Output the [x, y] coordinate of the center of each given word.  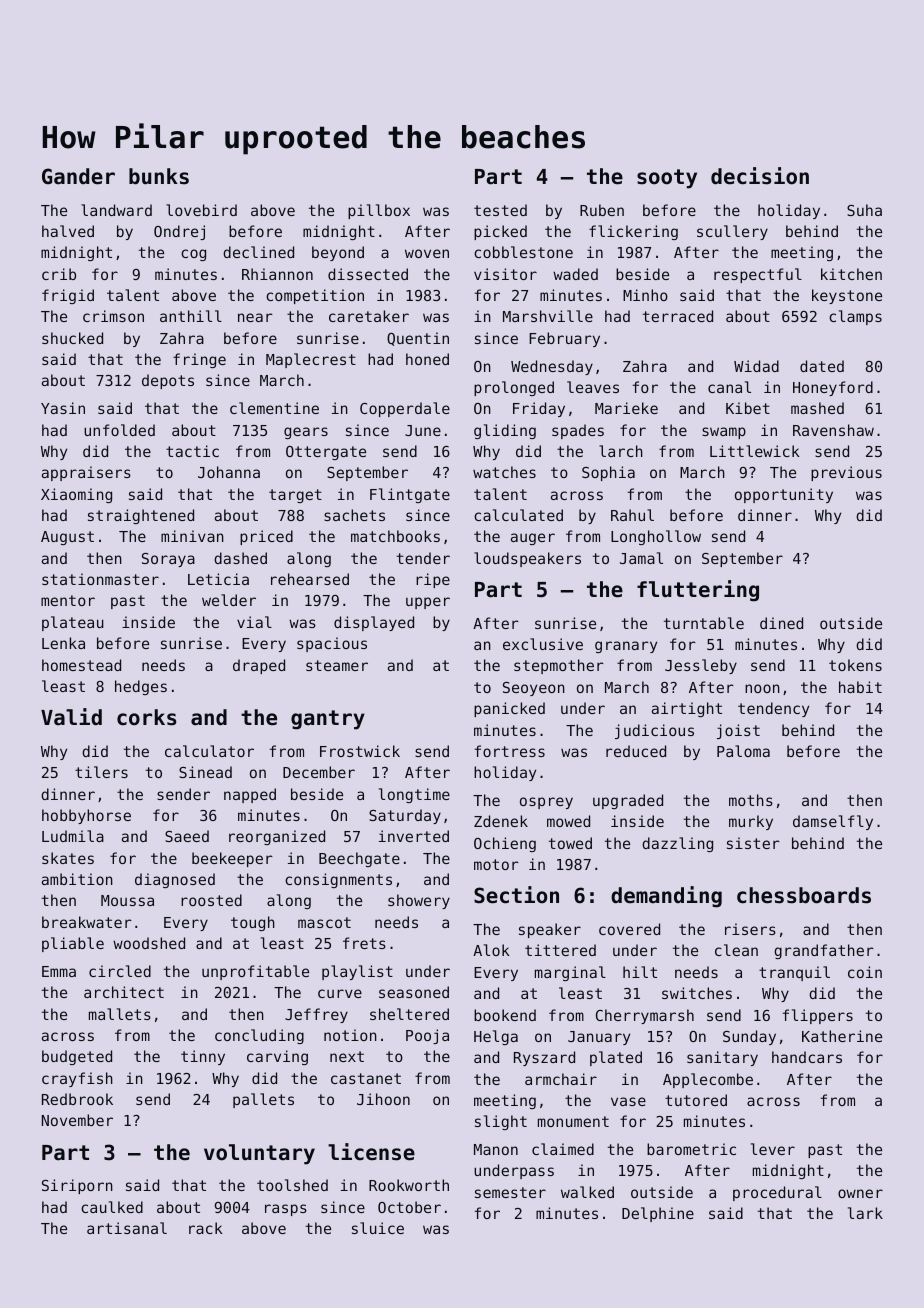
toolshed [292, 1185]
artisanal [127, 1228]
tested [500, 210]
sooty [667, 179]
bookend [505, 1015]
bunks [159, 176]
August [67, 538]
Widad [756, 366]
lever [773, 1149]
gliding [505, 431]
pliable [73, 944]
